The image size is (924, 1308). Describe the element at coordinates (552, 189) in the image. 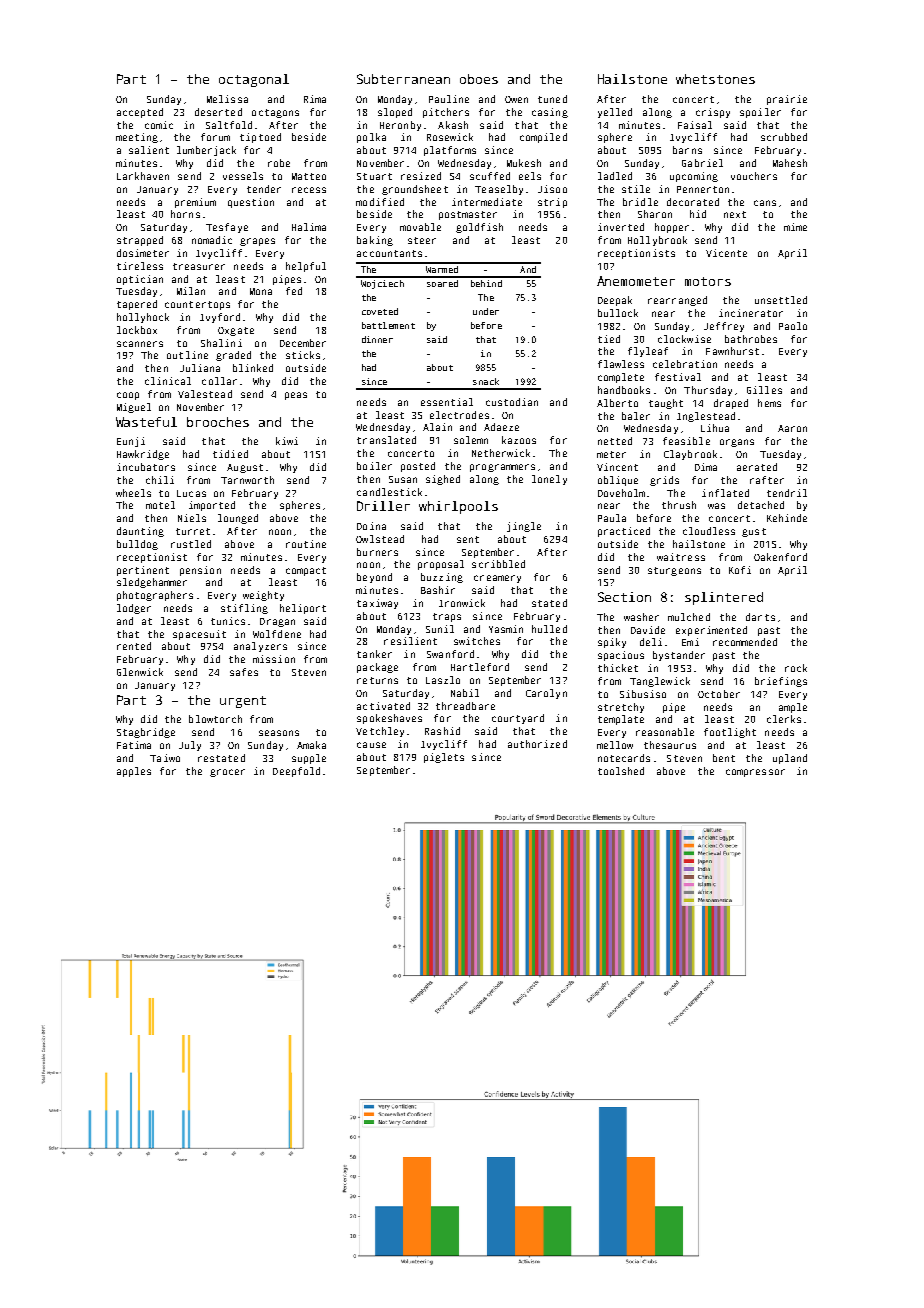

I see `Jisoo` at that location.
